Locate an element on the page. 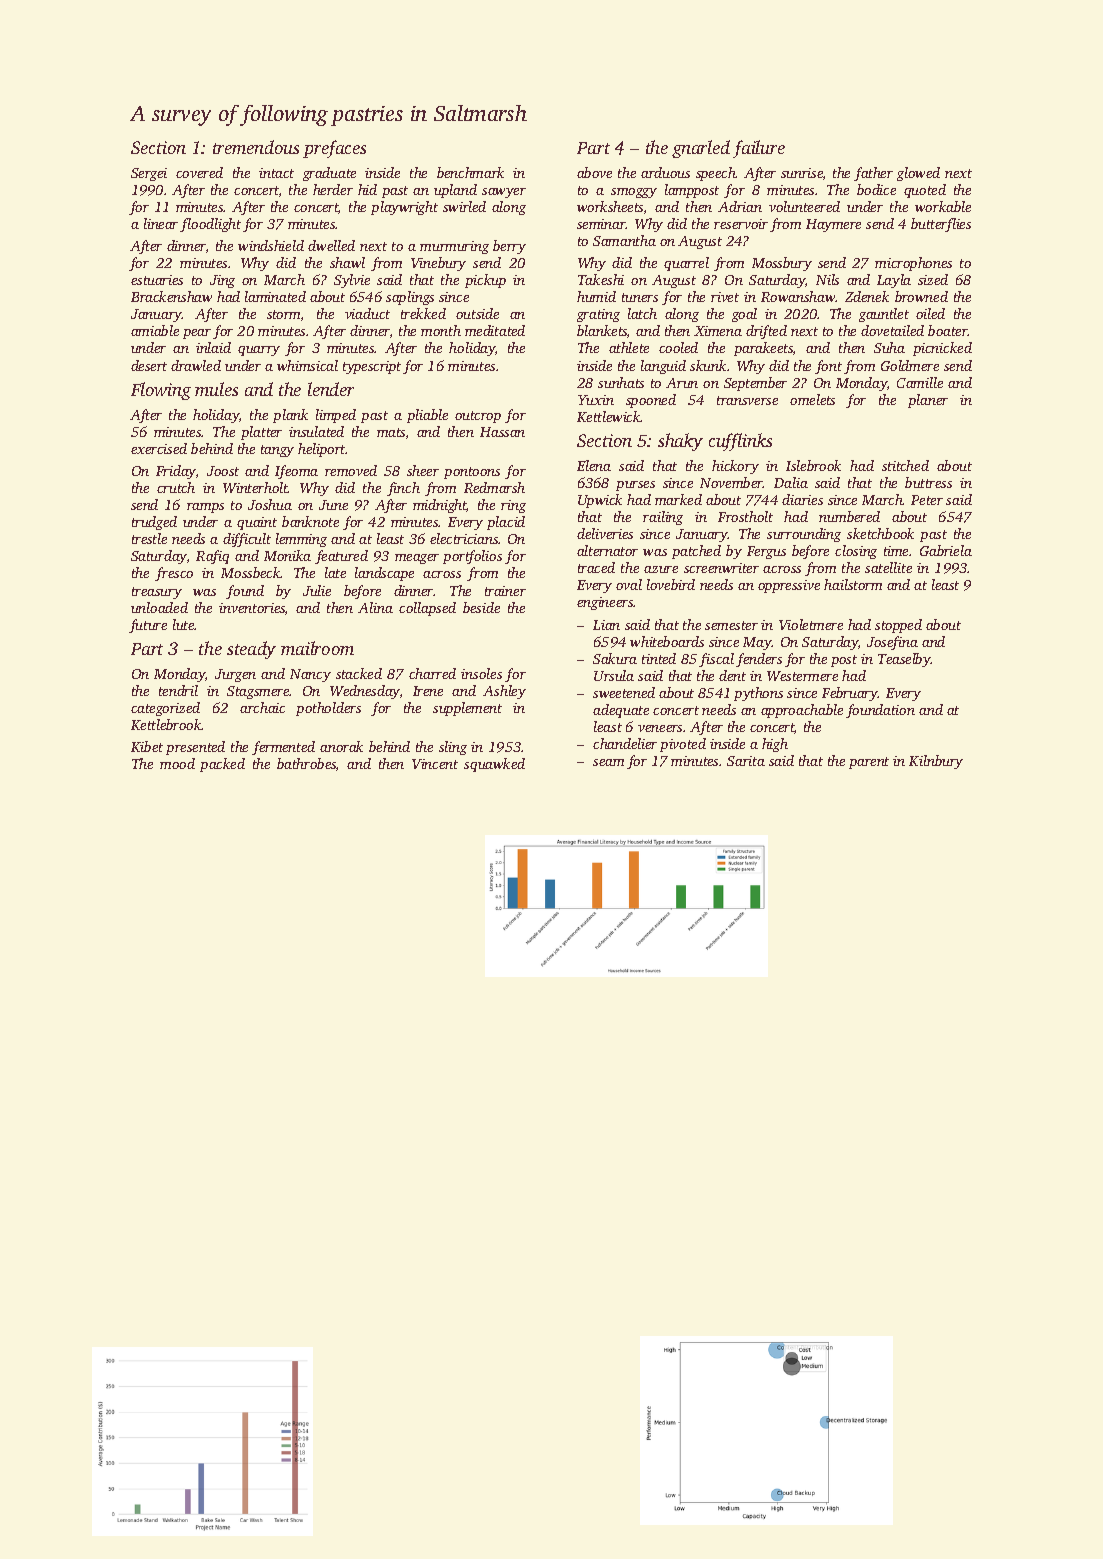  landscape is located at coordinates (384, 574).
